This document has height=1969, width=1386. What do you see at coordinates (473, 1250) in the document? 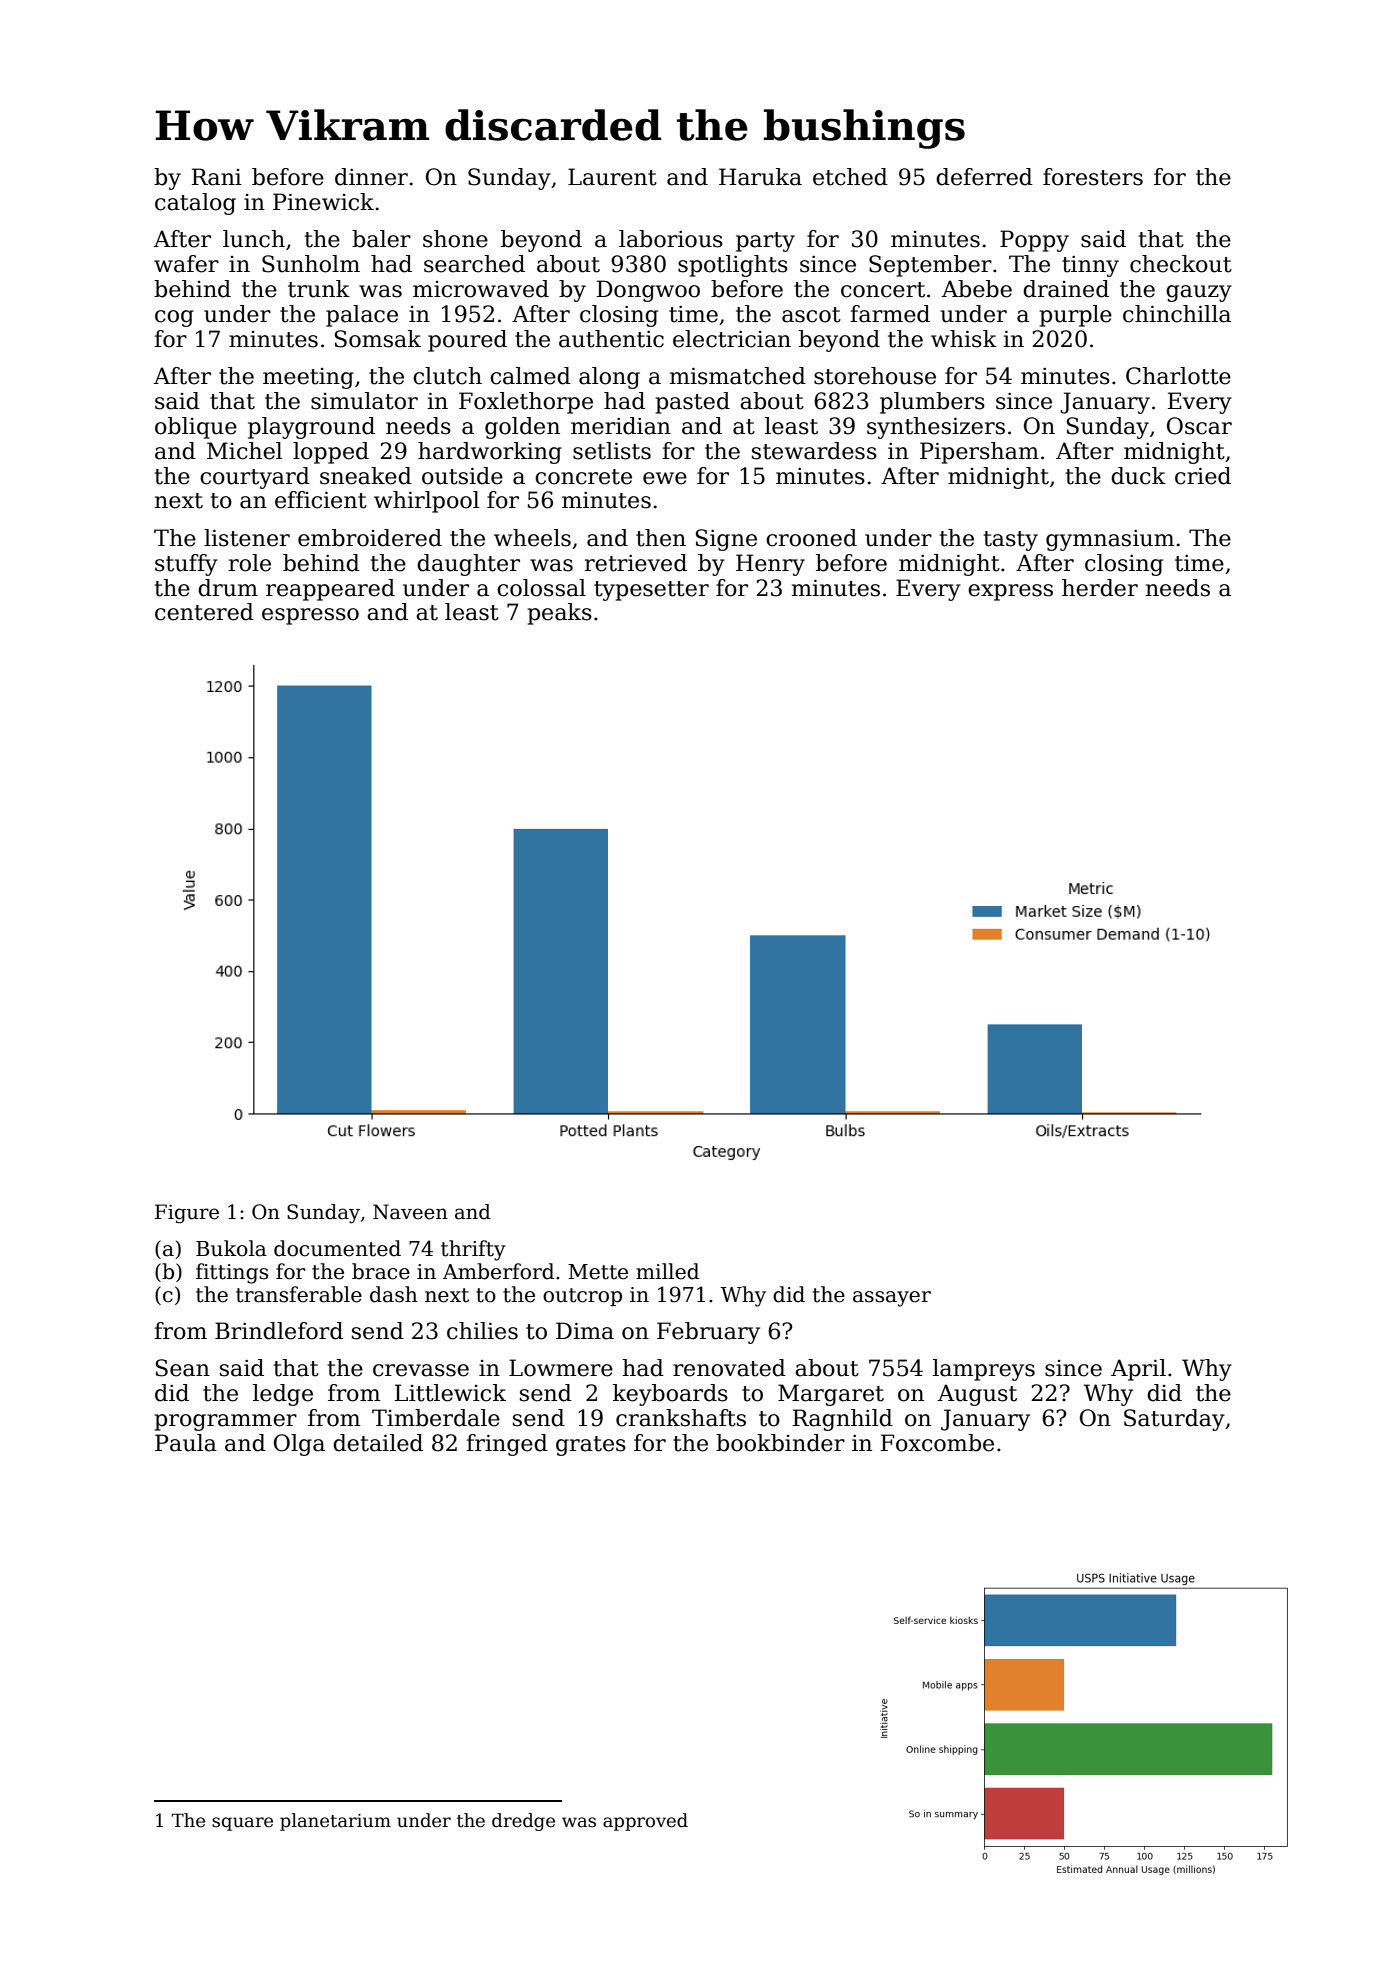
I see `thrifty` at bounding box center [473, 1250].
